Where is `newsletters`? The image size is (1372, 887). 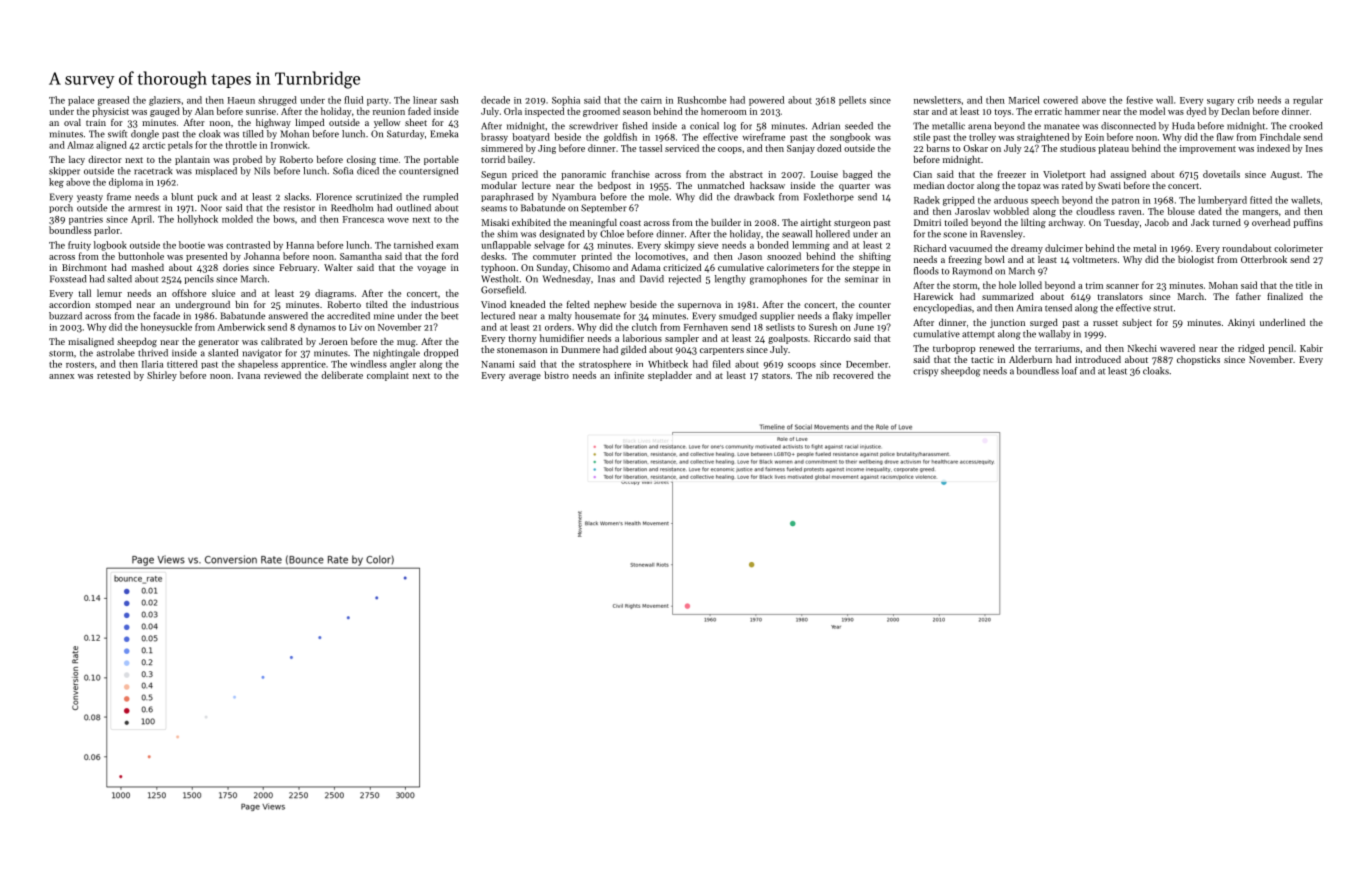
newsletters is located at coordinates (937, 100).
